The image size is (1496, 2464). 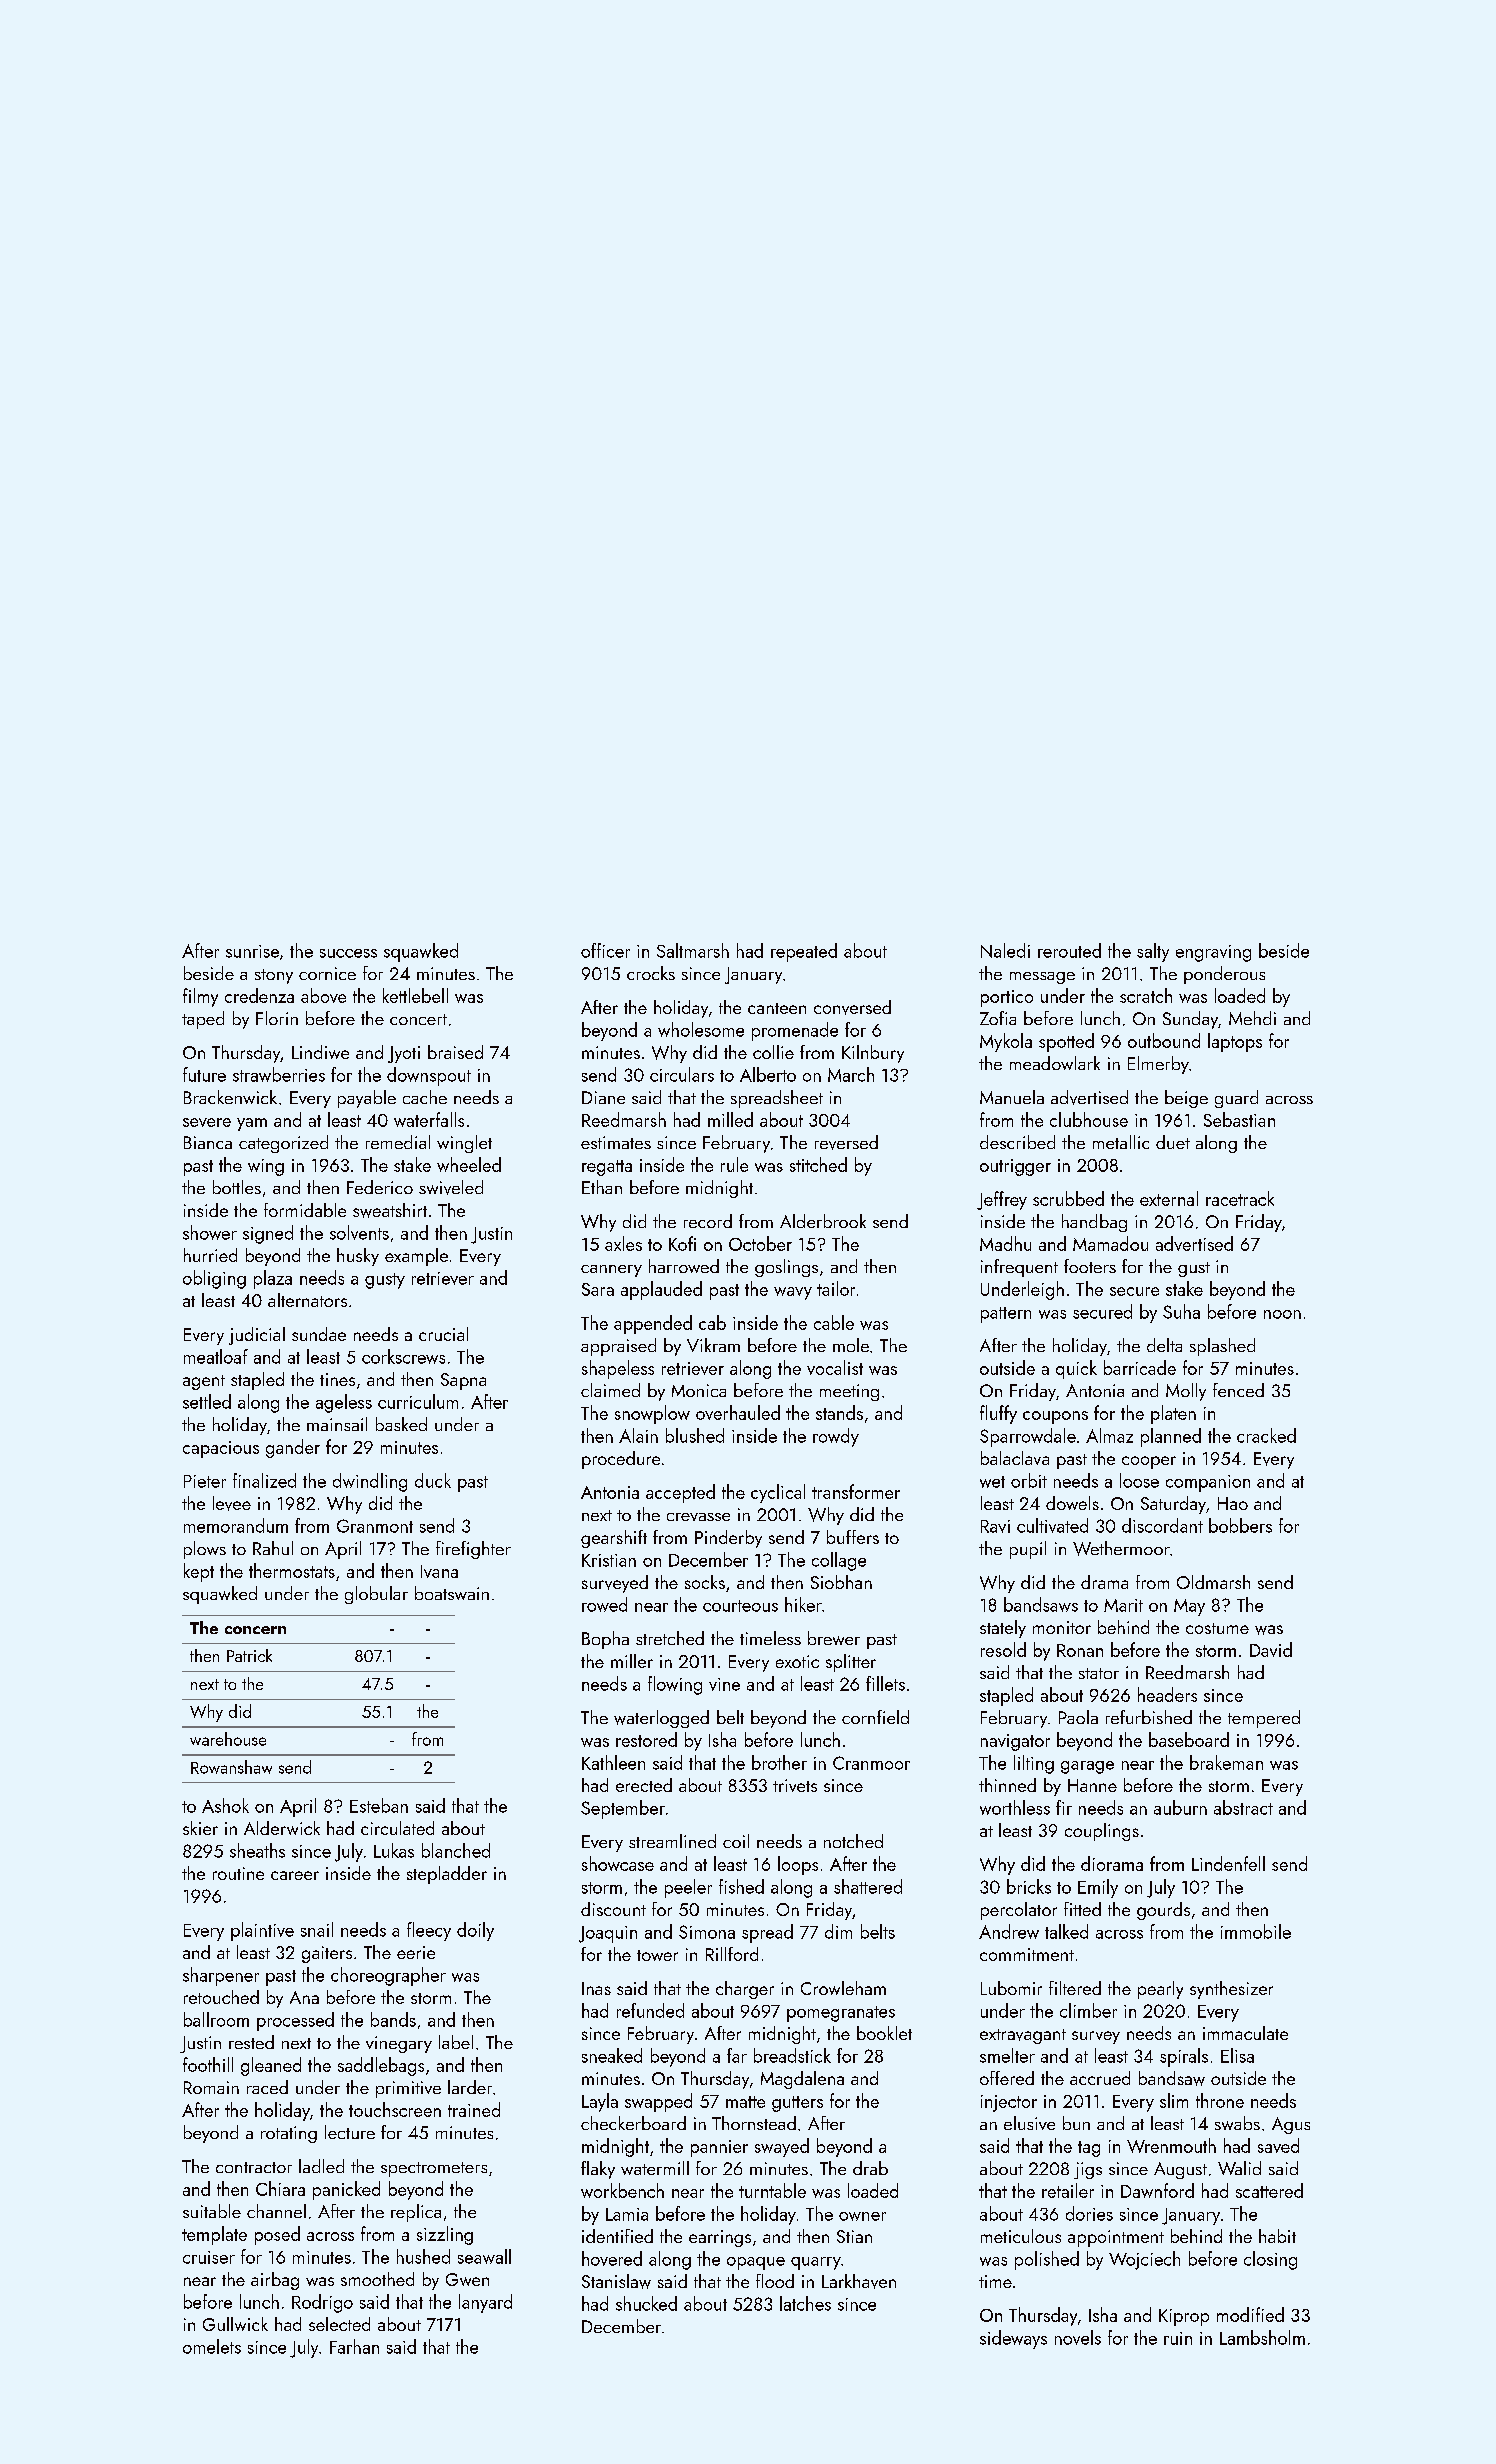 I want to click on outbound, so click(x=1164, y=1040).
